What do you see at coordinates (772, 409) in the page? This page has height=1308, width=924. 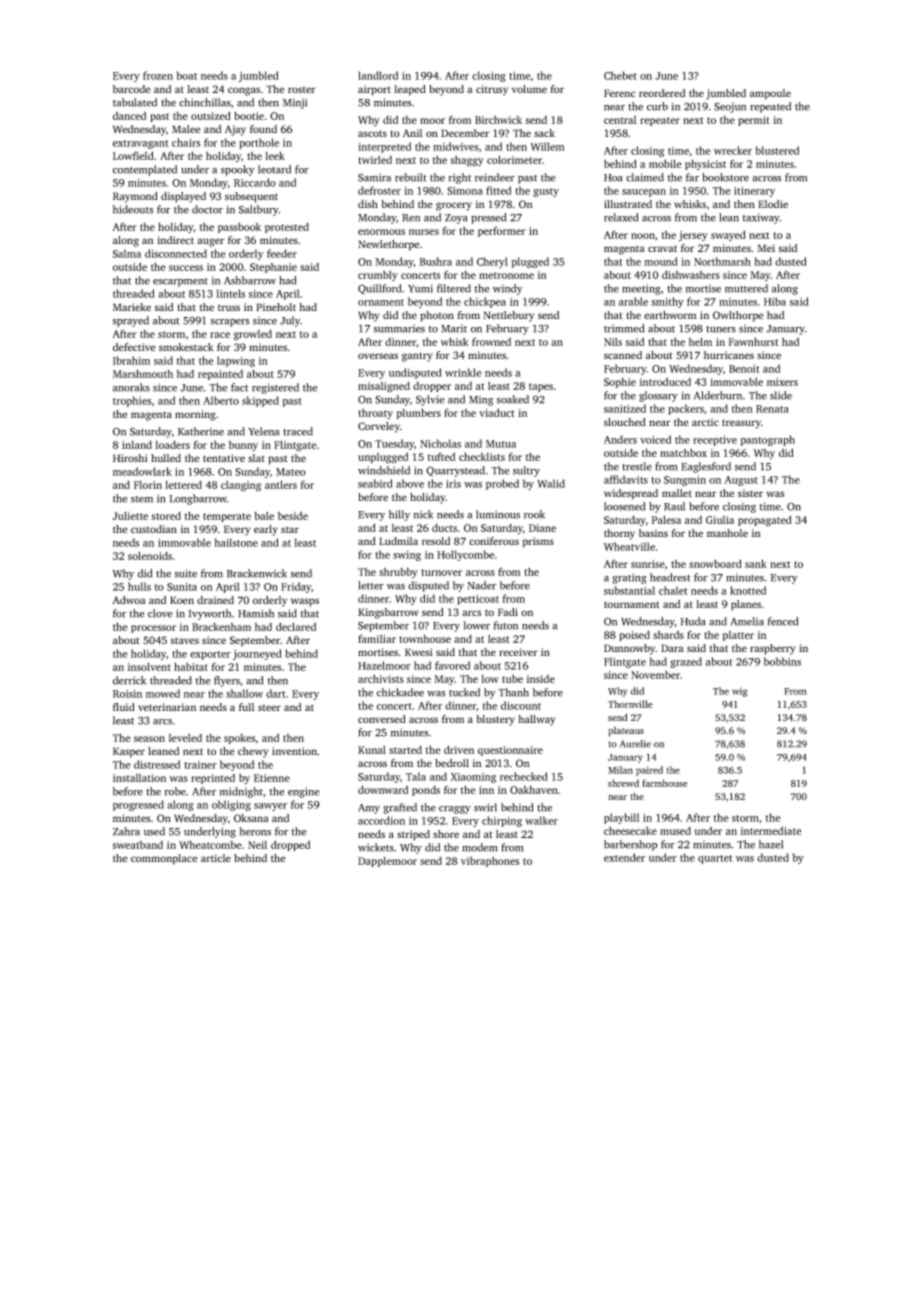 I see `Renata` at bounding box center [772, 409].
